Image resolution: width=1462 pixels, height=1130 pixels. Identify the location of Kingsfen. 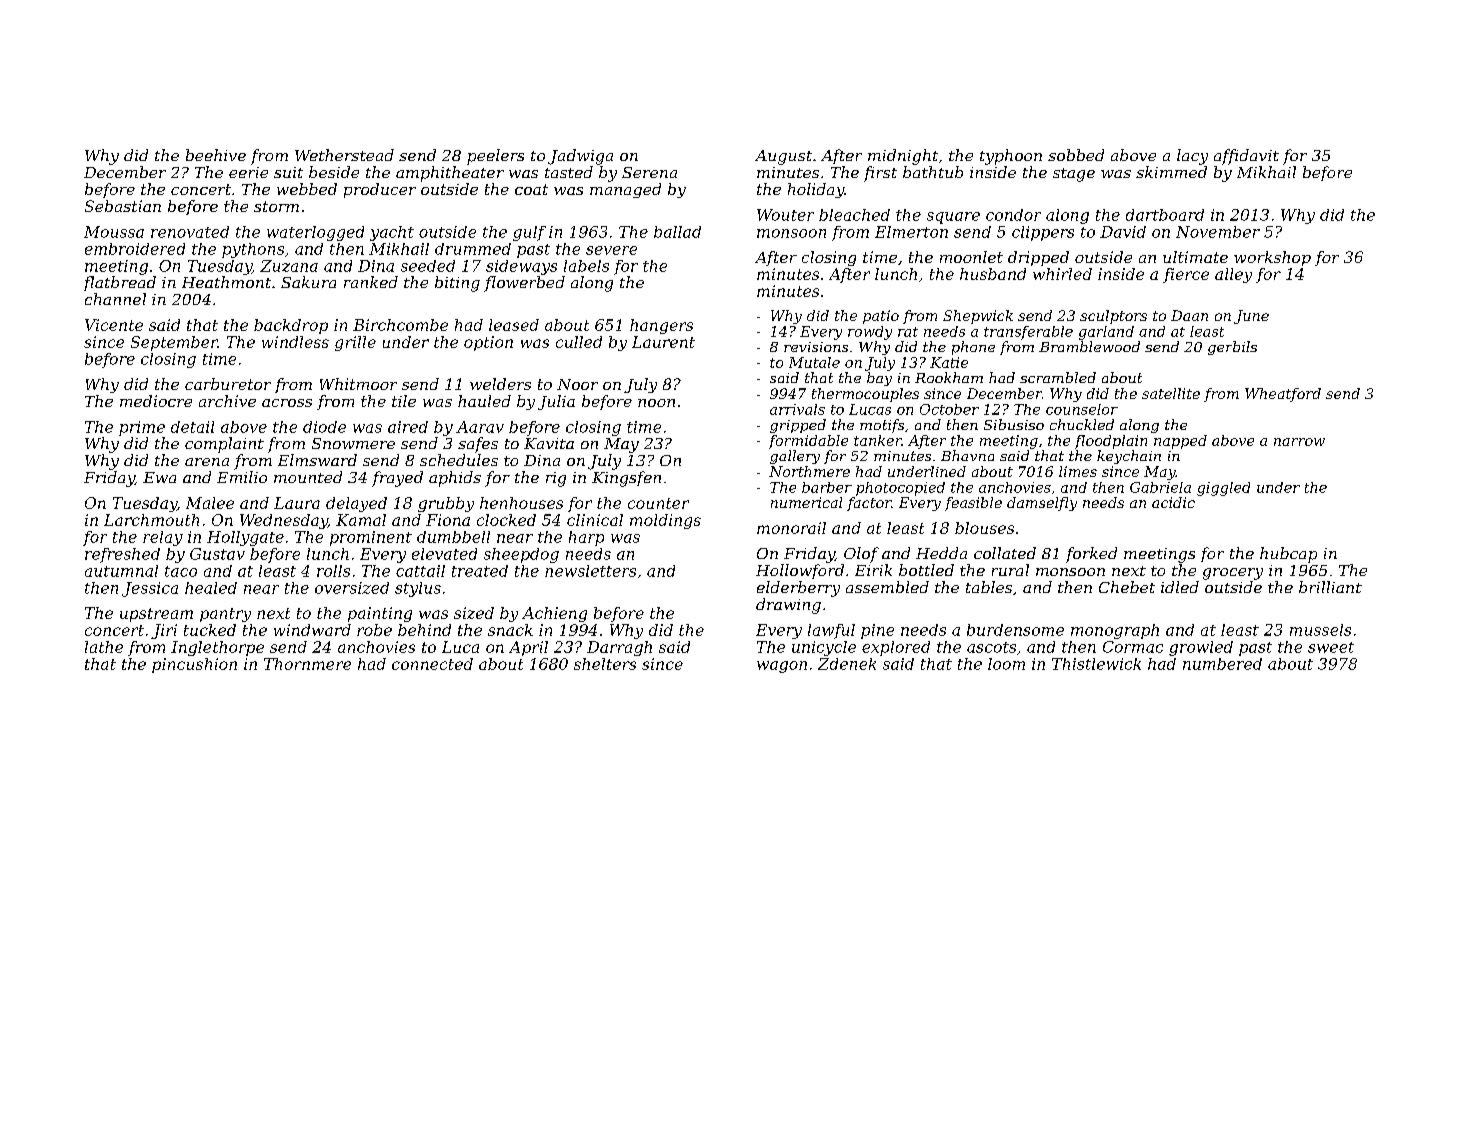
(626, 479).
